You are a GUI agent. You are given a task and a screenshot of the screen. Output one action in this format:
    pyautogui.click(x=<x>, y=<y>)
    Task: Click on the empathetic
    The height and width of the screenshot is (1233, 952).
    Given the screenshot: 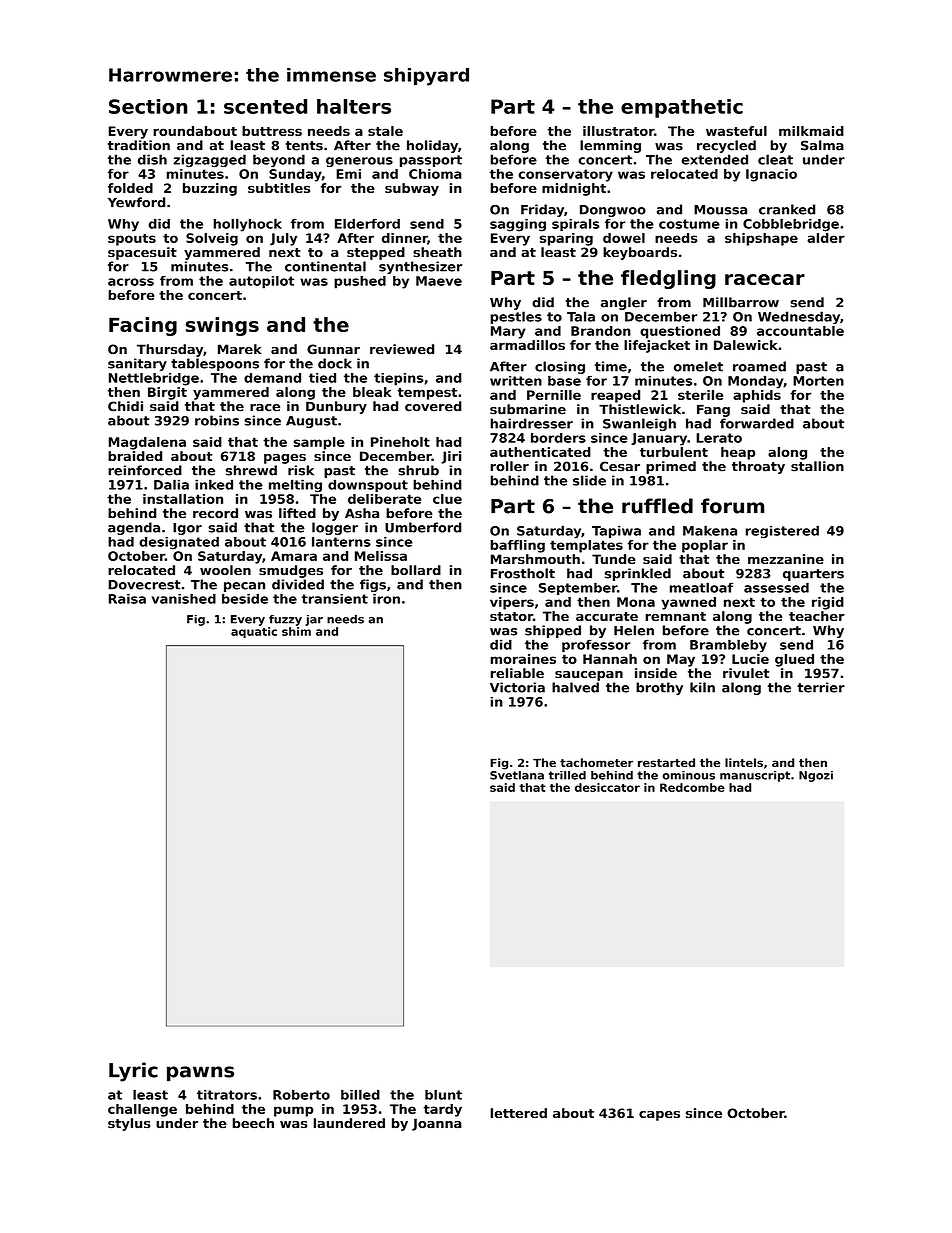 What is the action you would take?
    pyautogui.click(x=682, y=108)
